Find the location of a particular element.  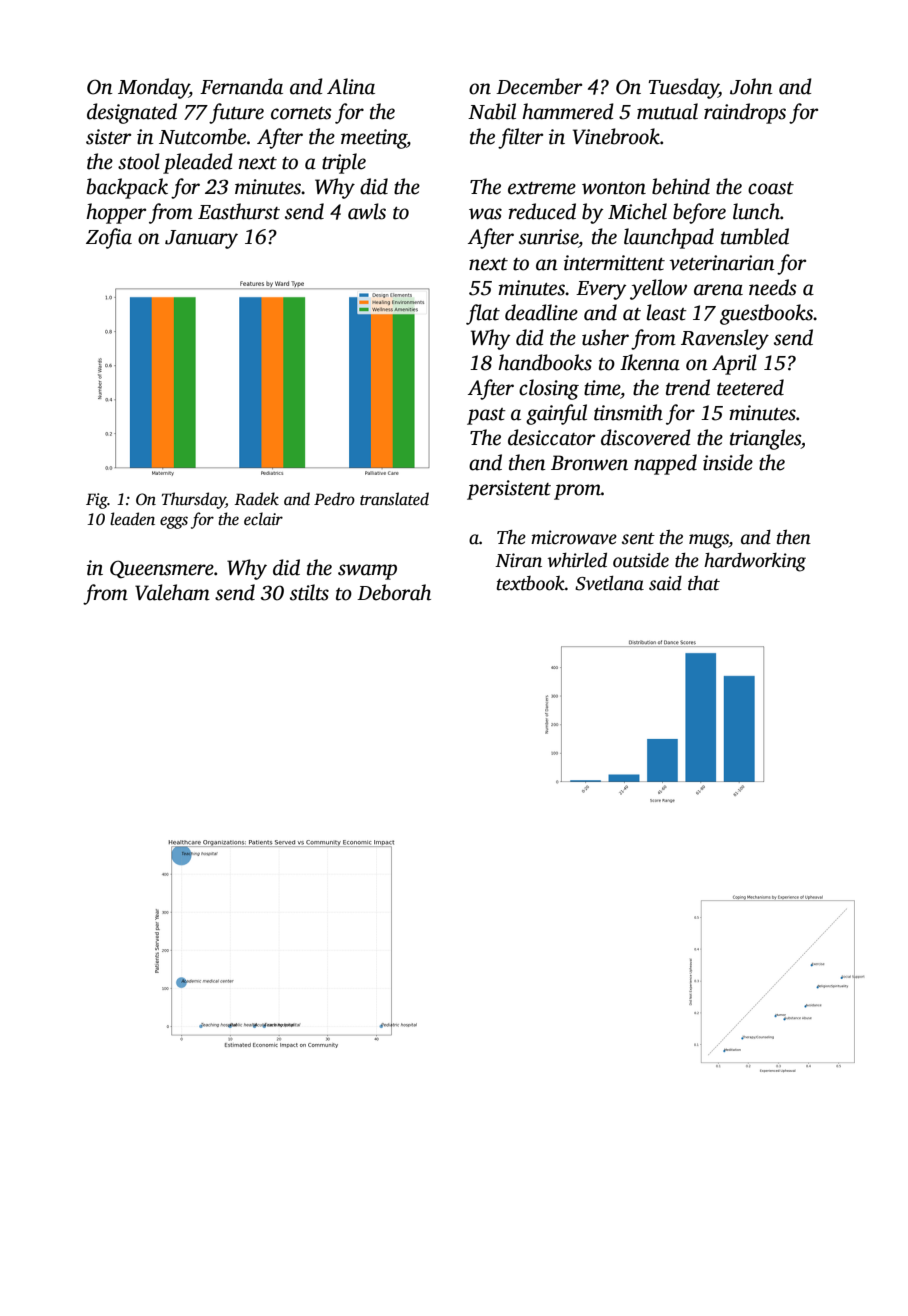

hardworking is located at coordinates (755, 562).
